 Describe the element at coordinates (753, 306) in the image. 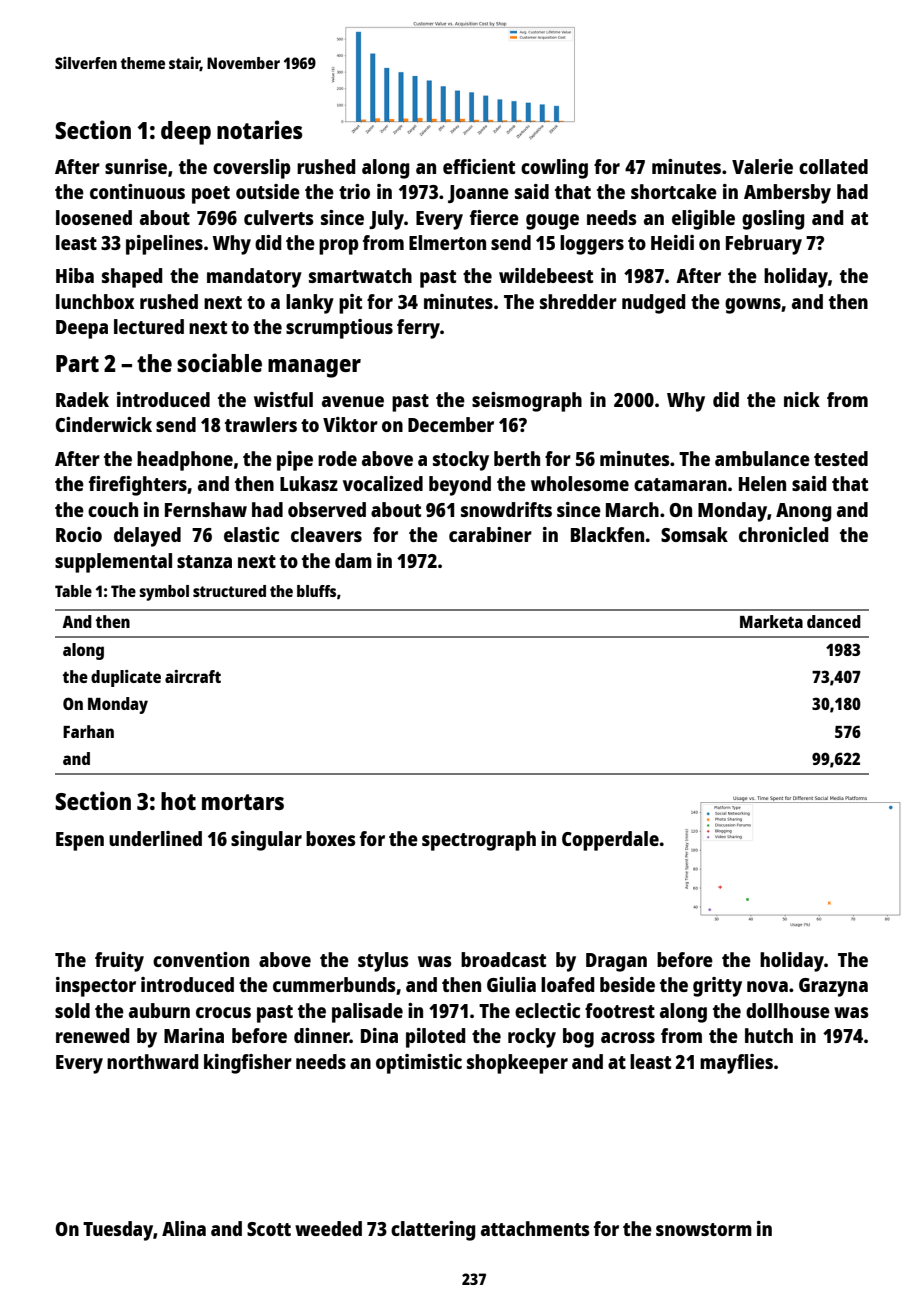

I see `gowns` at that location.
